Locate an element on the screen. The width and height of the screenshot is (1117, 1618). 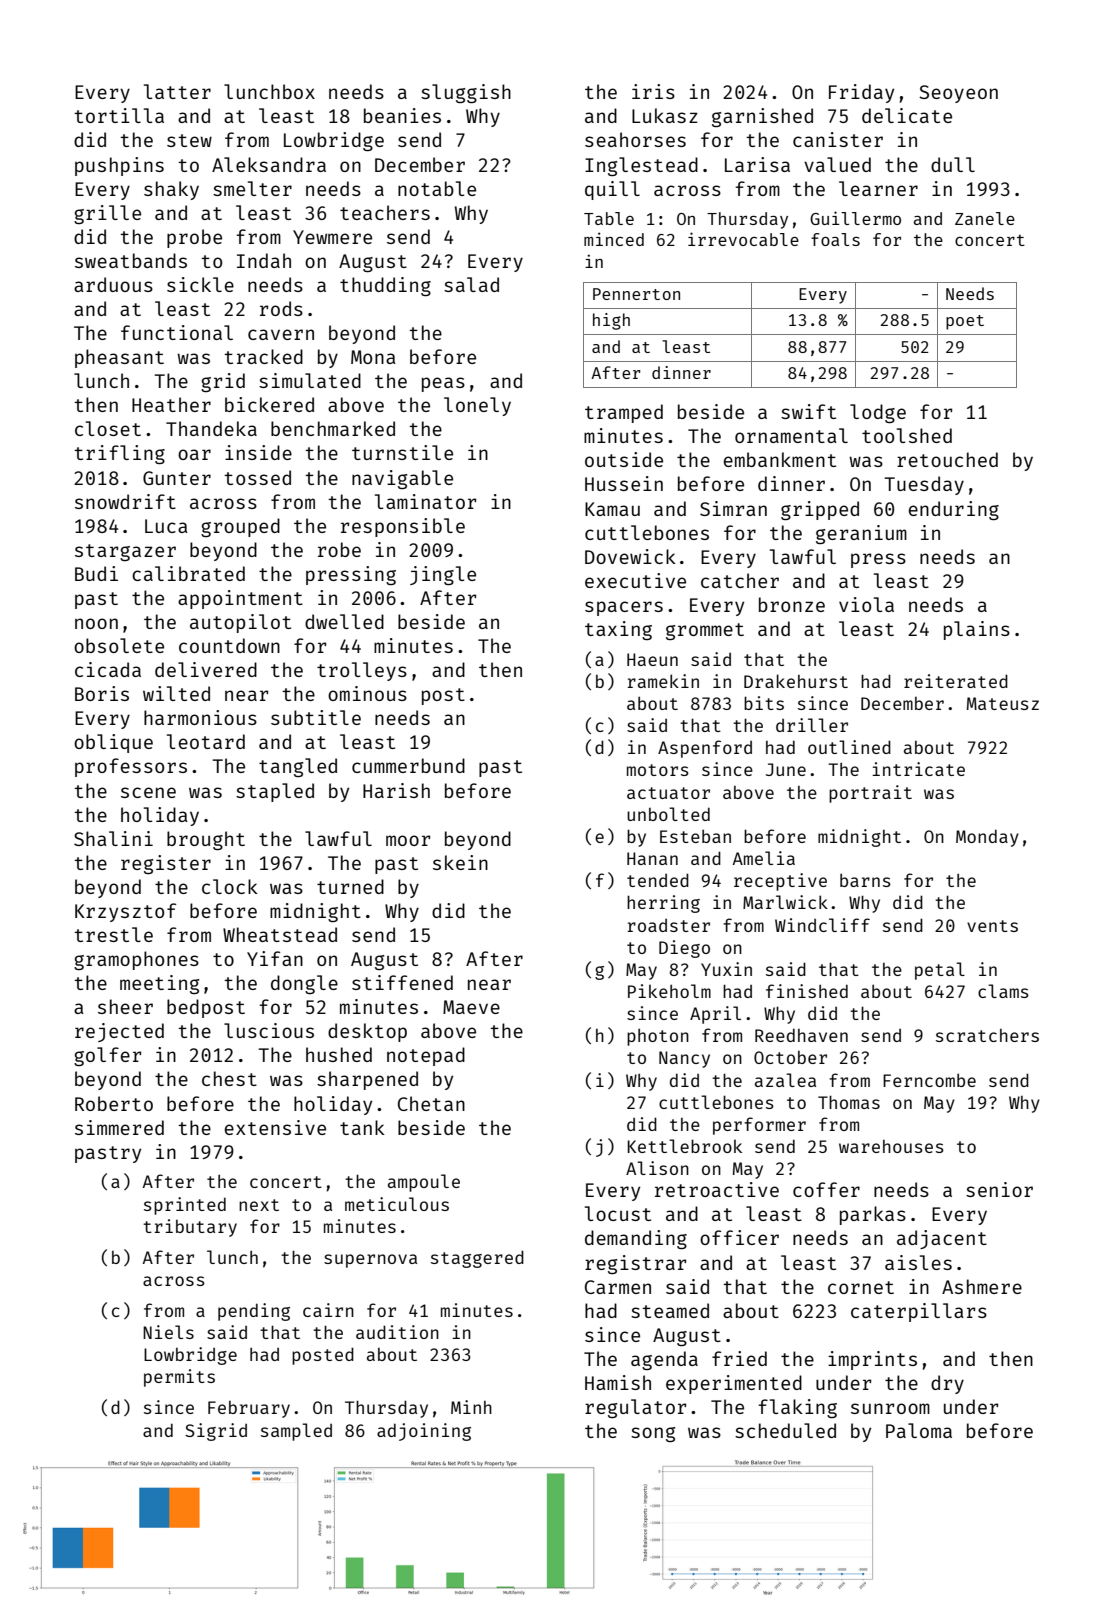
ominous is located at coordinates (367, 693).
